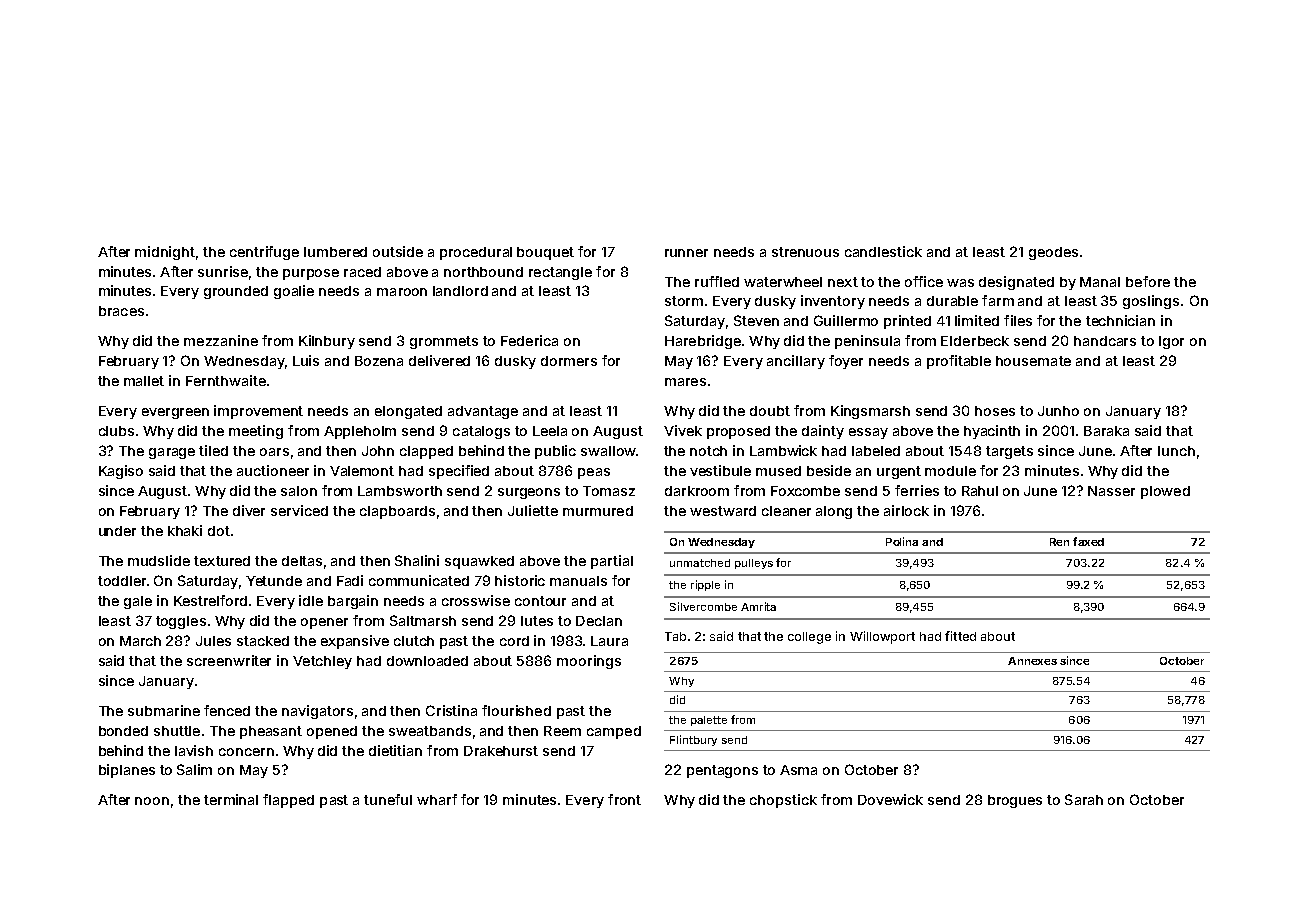 Image resolution: width=1308 pixels, height=924 pixels. Describe the element at coordinates (907, 322) in the screenshot. I see `printed` at that location.
